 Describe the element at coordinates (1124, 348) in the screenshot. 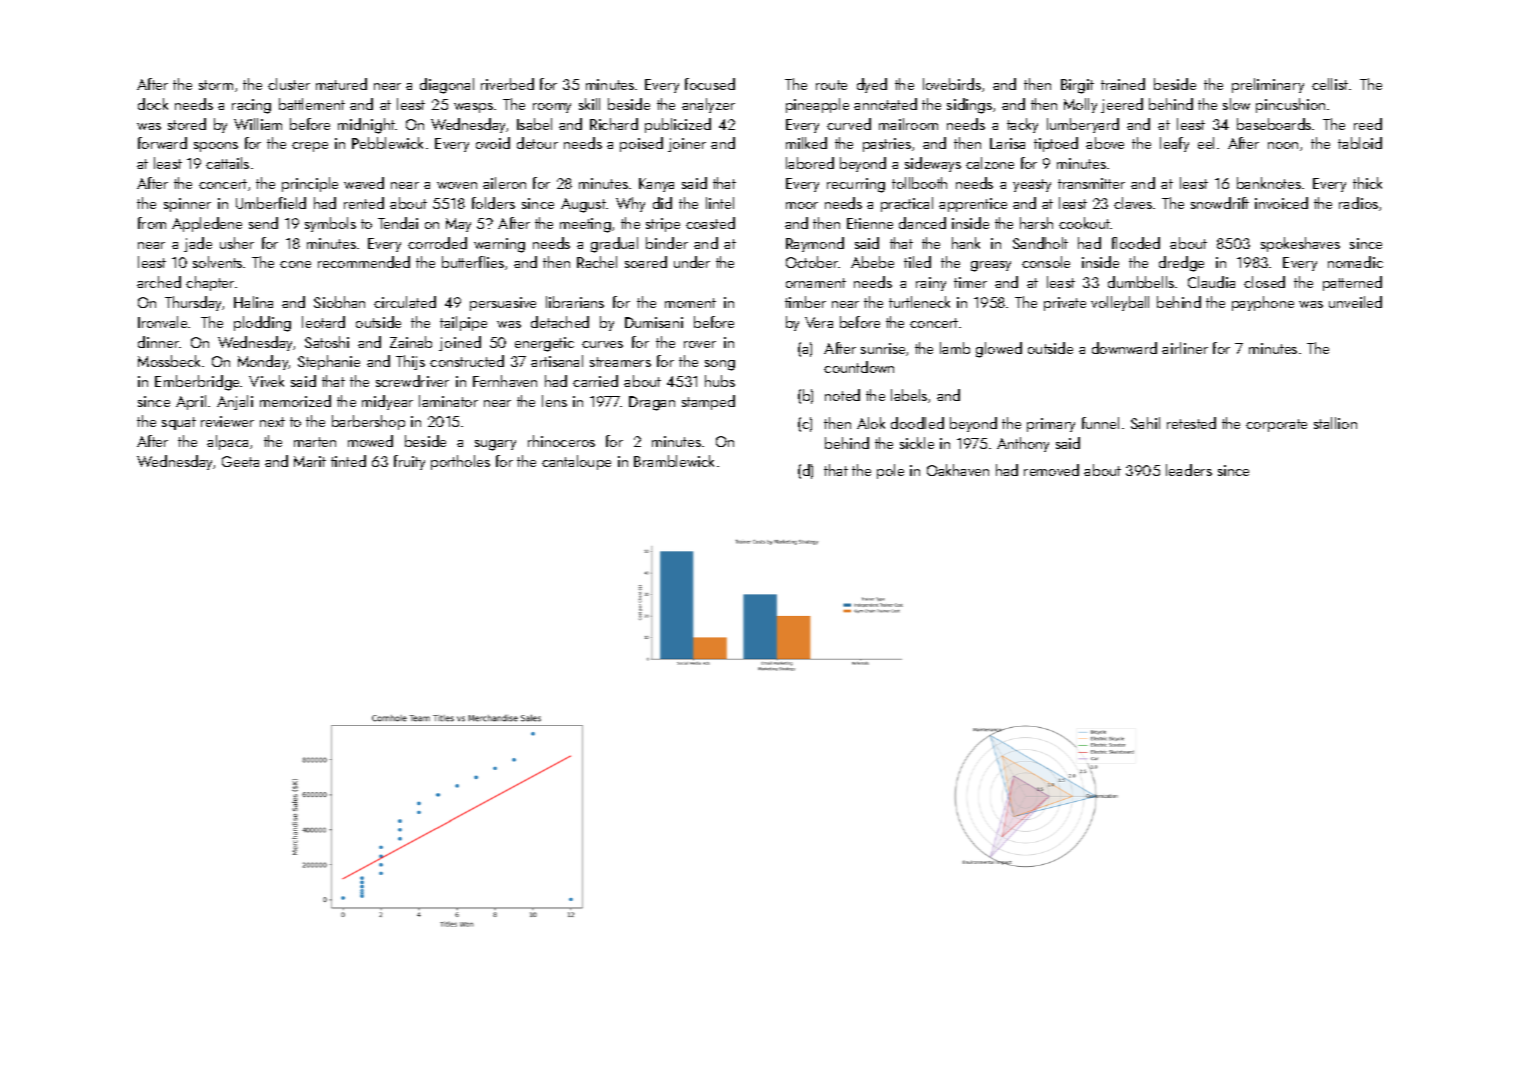

I see `downward` at that location.
